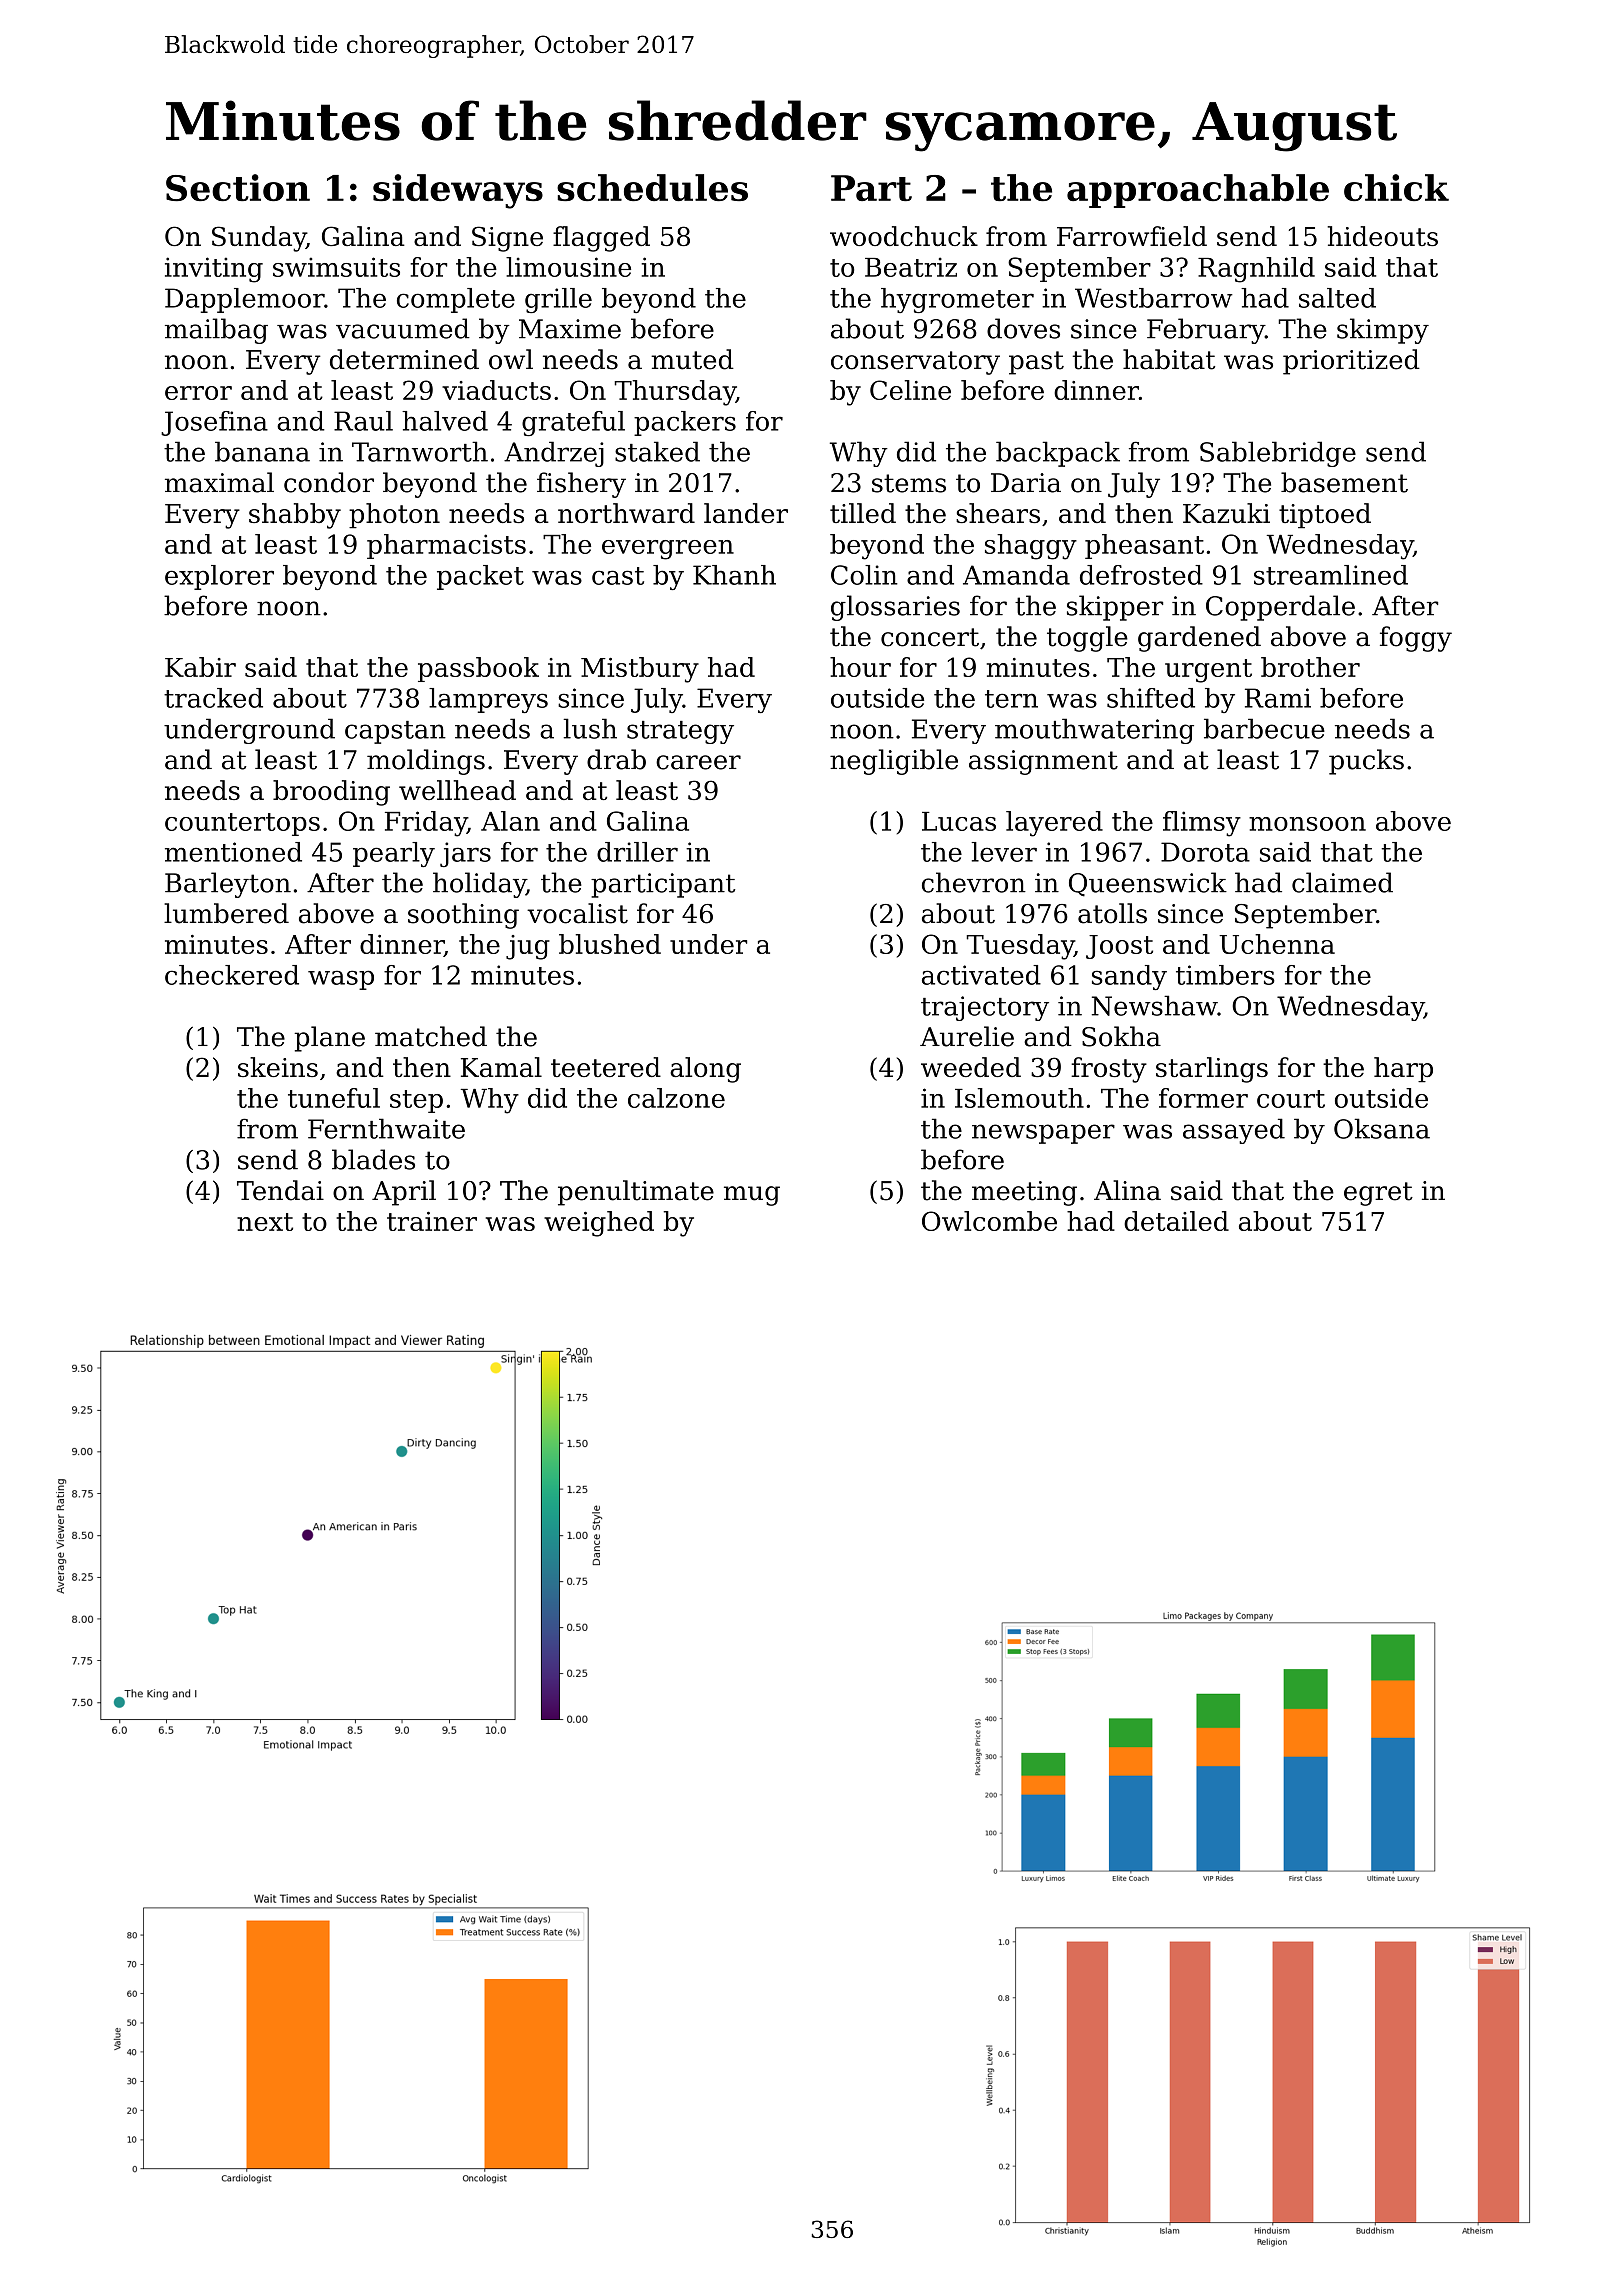 The height and width of the image is (2292, 1620). I want to click on timbers, so click(1225, 975).
